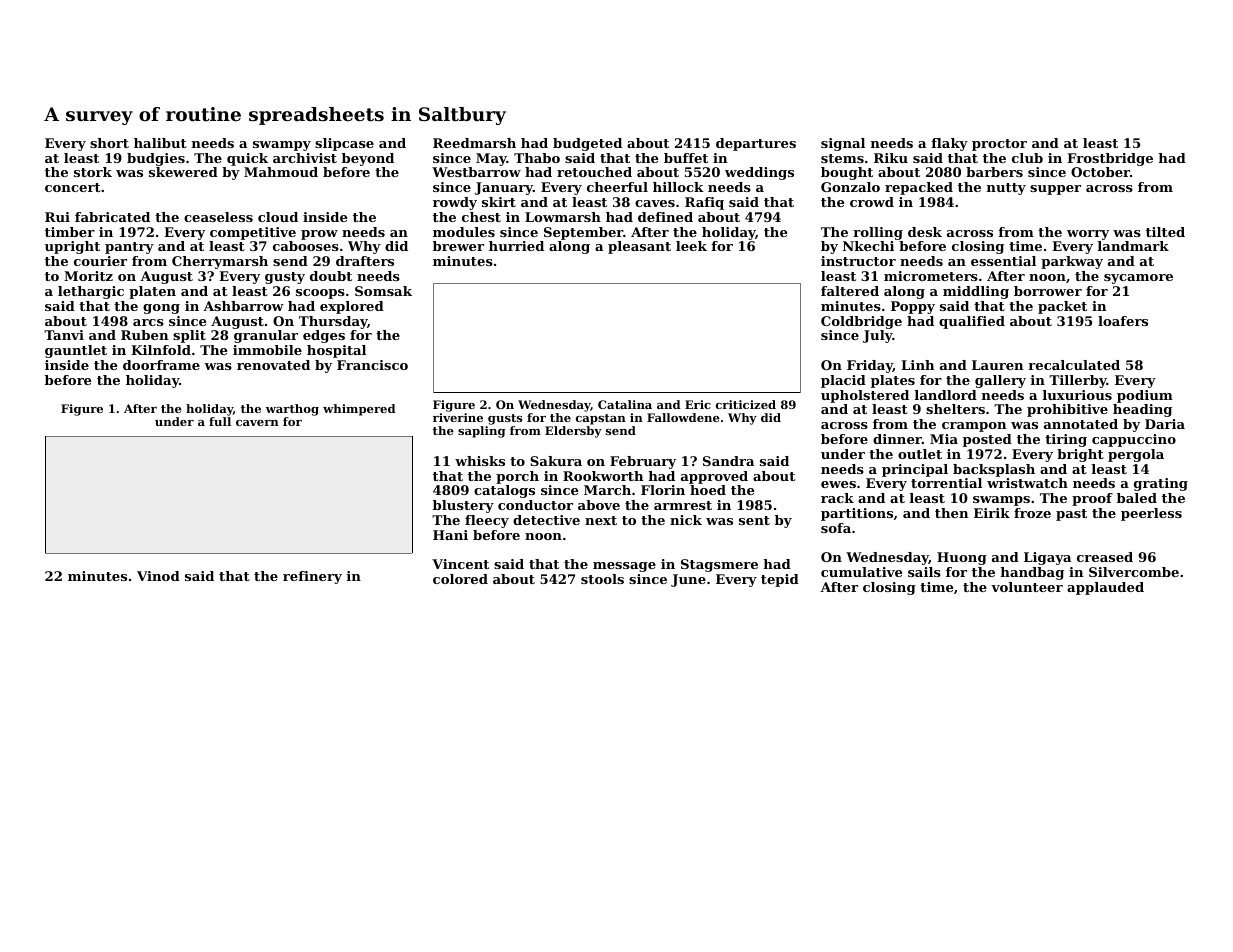 This document has height=952, width=1233. What do you see at coordinates (220, 421) in the document?
I see `full` at bounding box center [220, 421].
